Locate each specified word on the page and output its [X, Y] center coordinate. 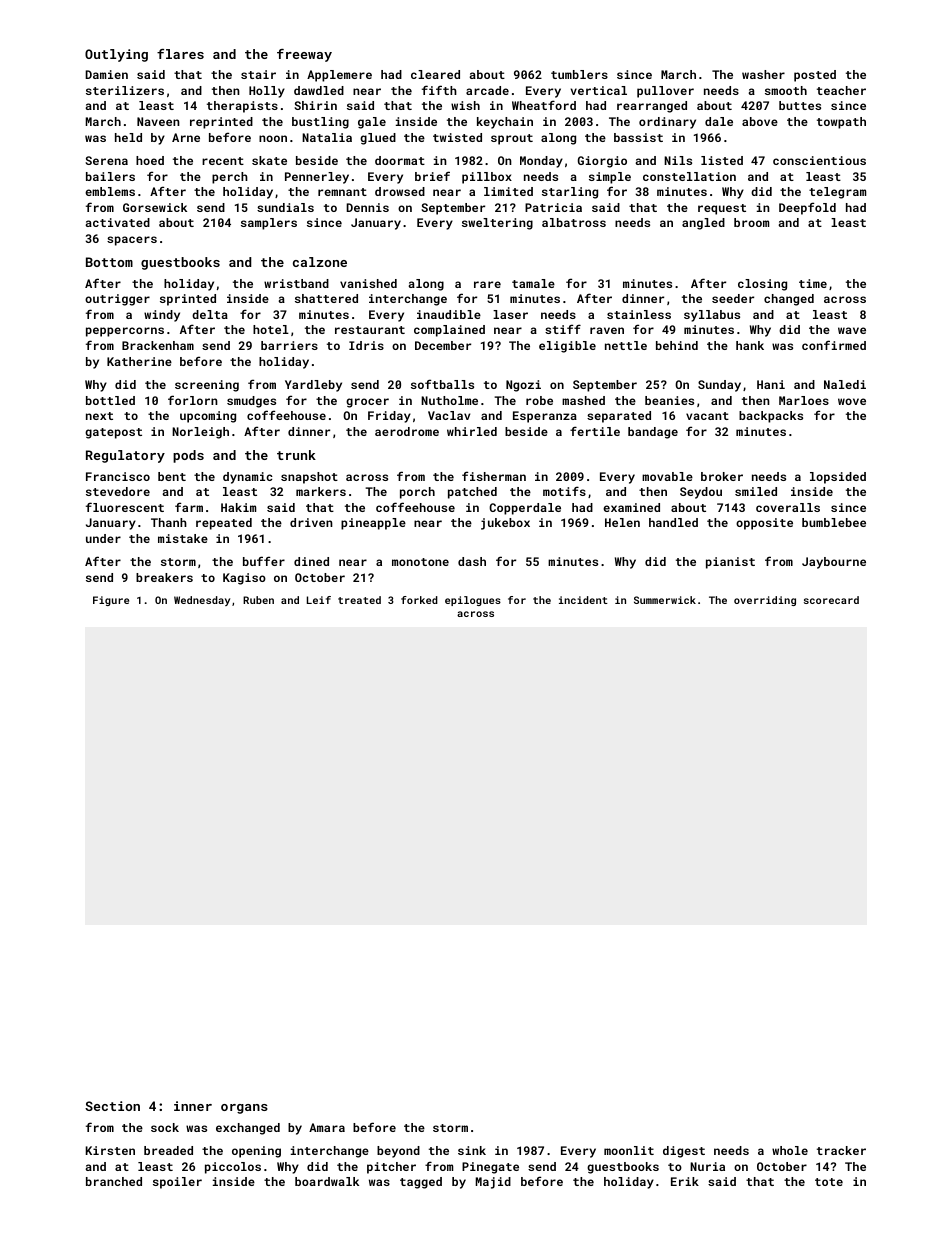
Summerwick [665, 600]
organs [244, 1109]
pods [188, 456]
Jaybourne [834, 563]
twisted [457, 137]
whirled [472, 431]
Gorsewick [155, 207]
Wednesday [202, 601]
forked [419, 600]
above [760, 121]
